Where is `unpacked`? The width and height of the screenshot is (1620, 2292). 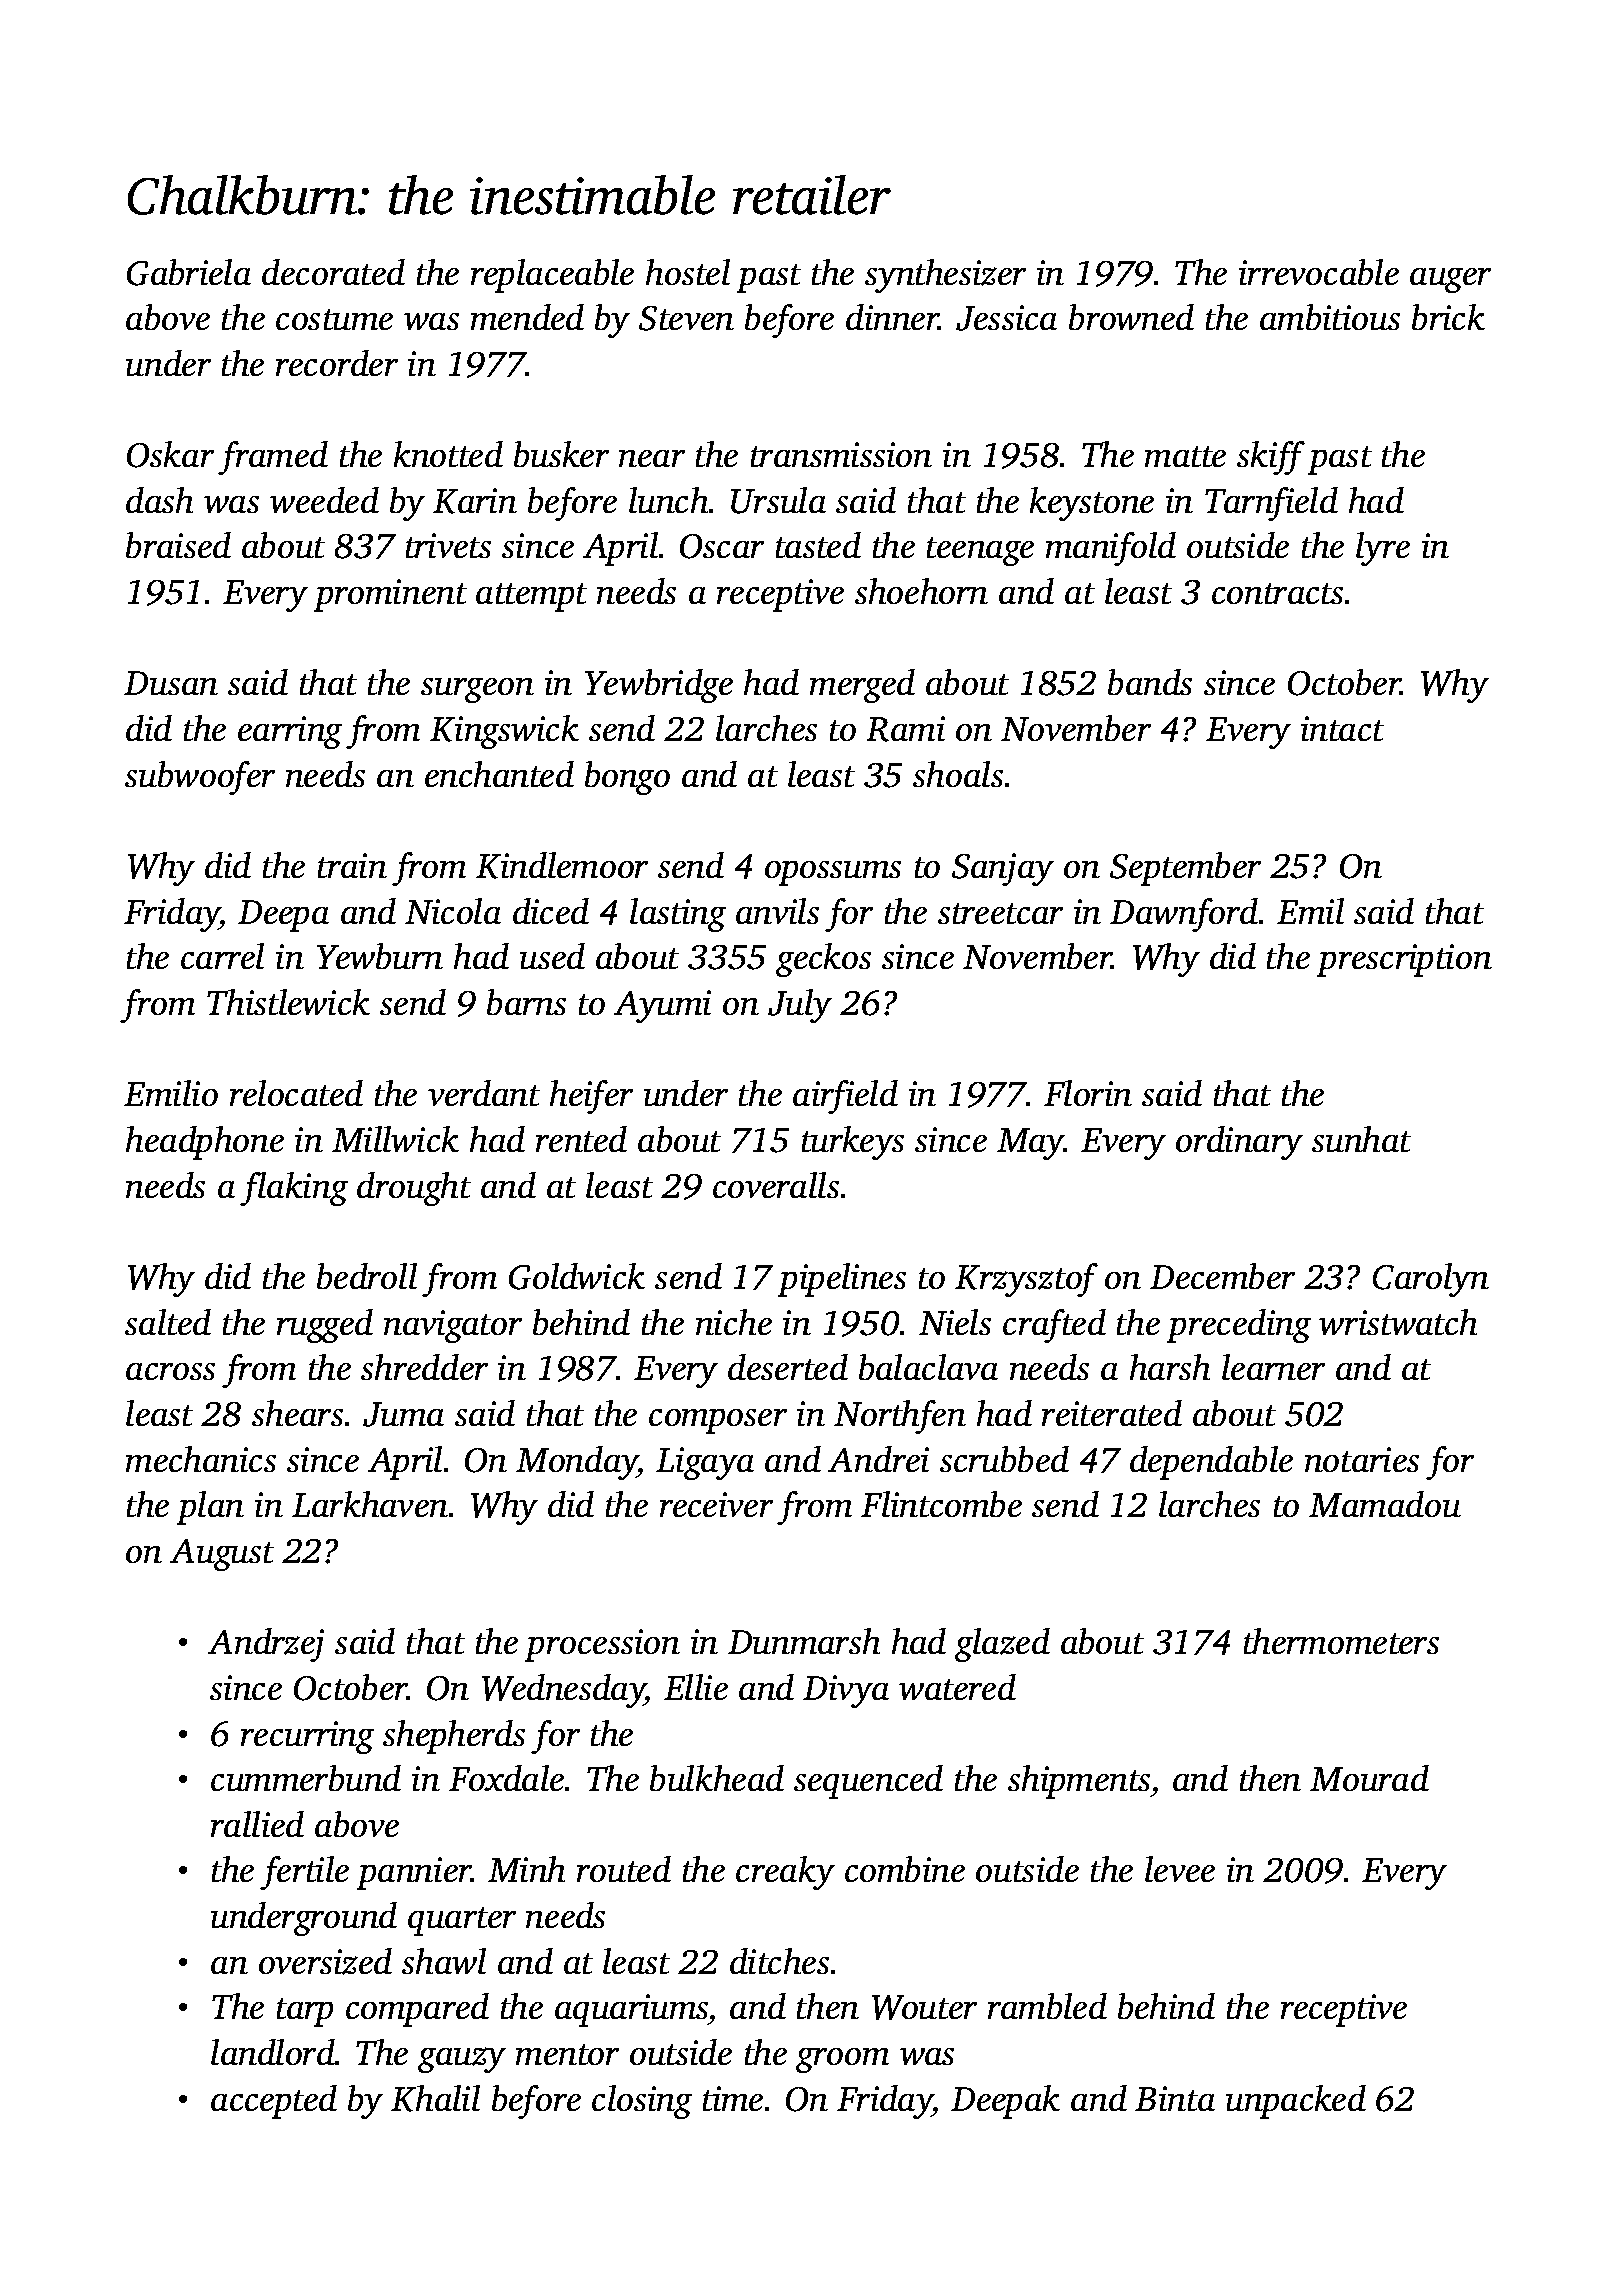
unpacked is located at coordinates (1296, 2102).
